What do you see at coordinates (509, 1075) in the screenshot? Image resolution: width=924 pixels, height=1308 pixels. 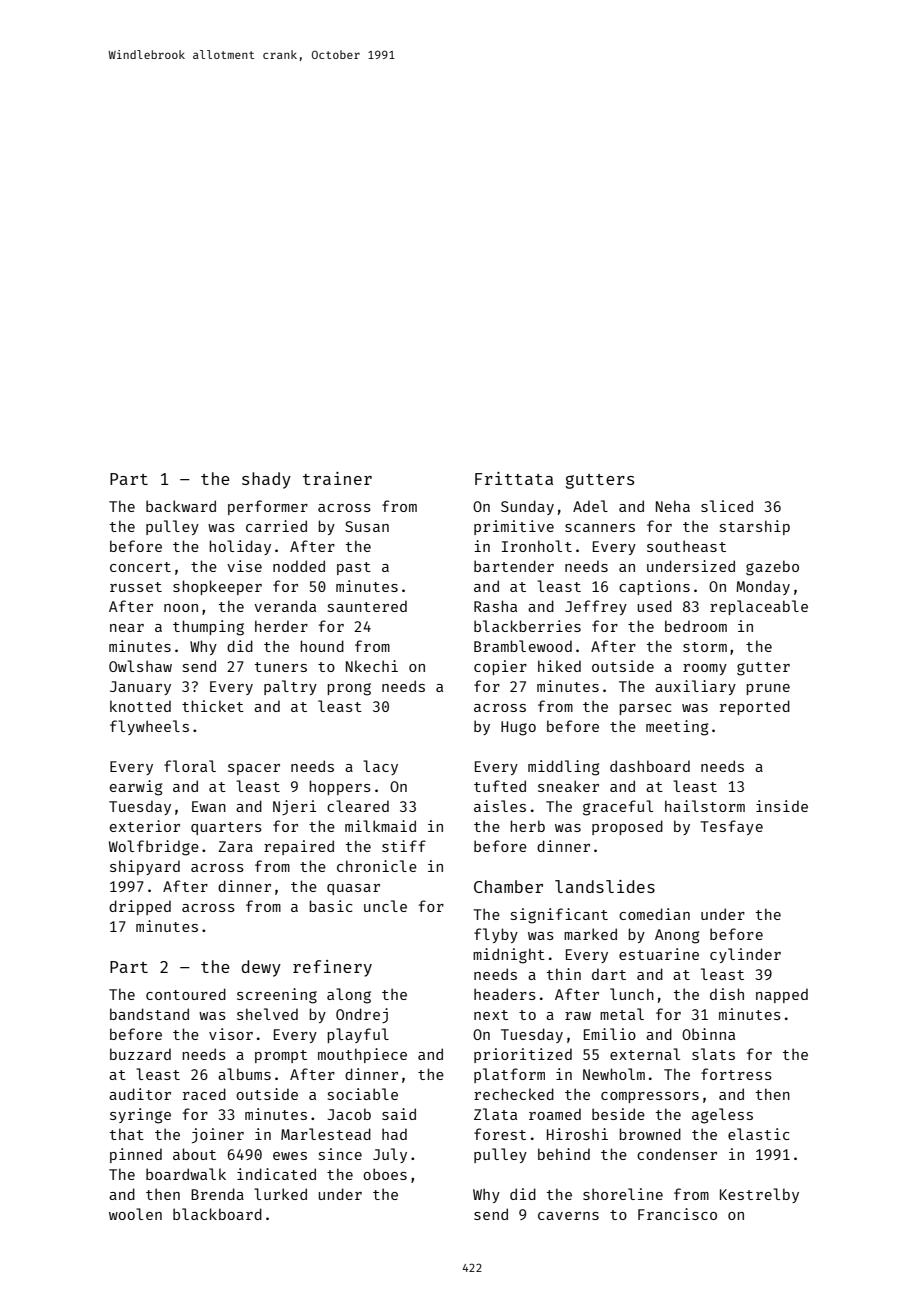 I see `platform` at bounding box center [509, 1075].
